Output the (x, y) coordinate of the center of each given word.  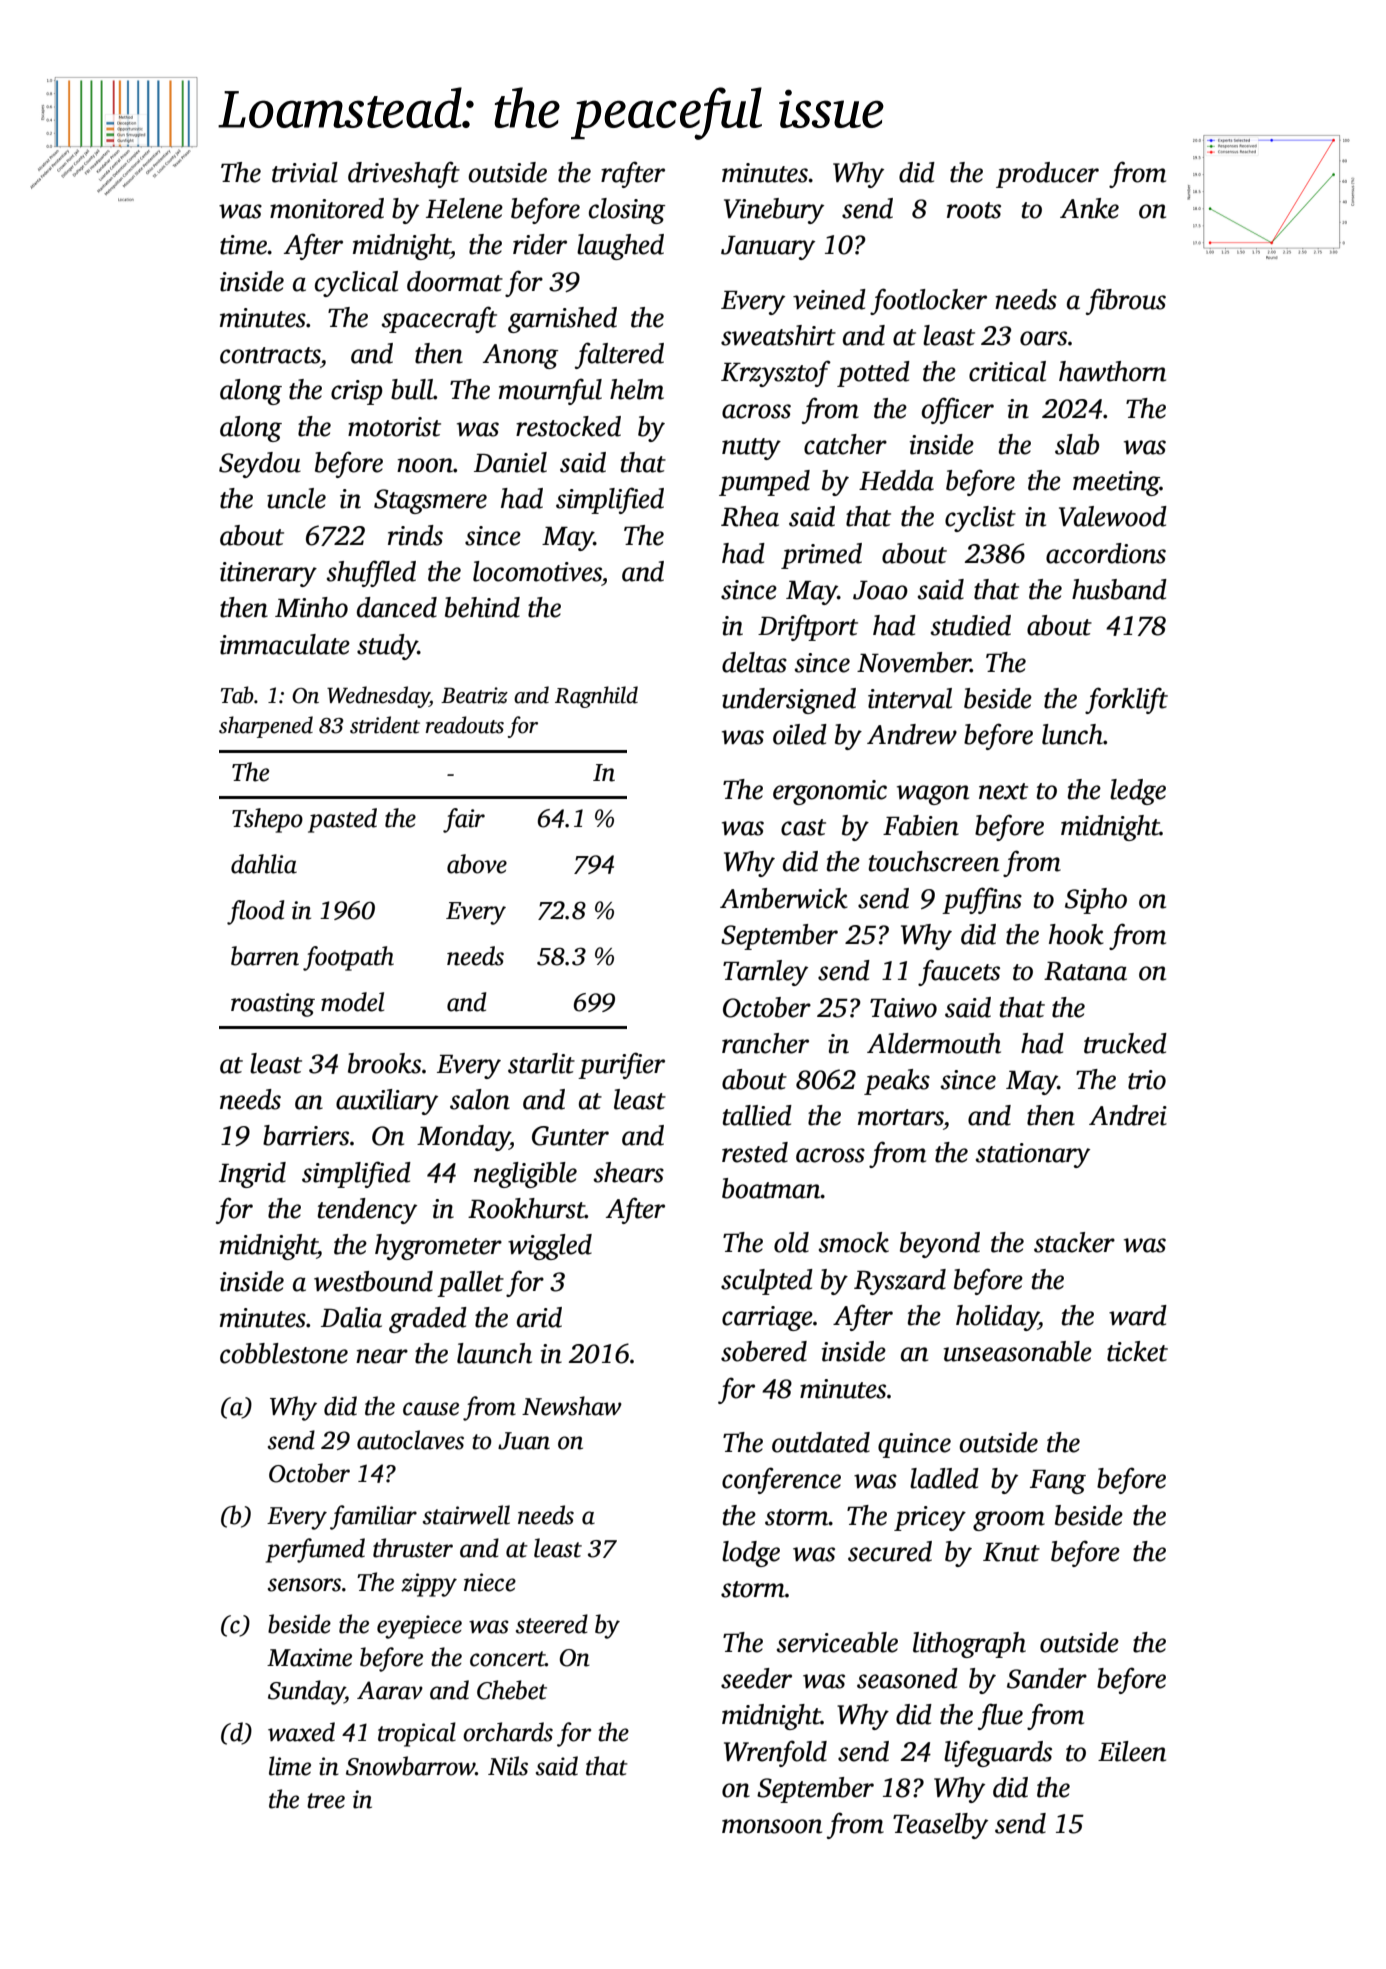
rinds (415, 535)
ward (1138, 1315)
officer (958, 410)
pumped (764, 483)
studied (970, 625)
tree (326, 1801)
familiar (373, 1517)
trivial (305, 172)
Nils (508, 1766)
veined (829, 299)
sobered (764, 1351)
